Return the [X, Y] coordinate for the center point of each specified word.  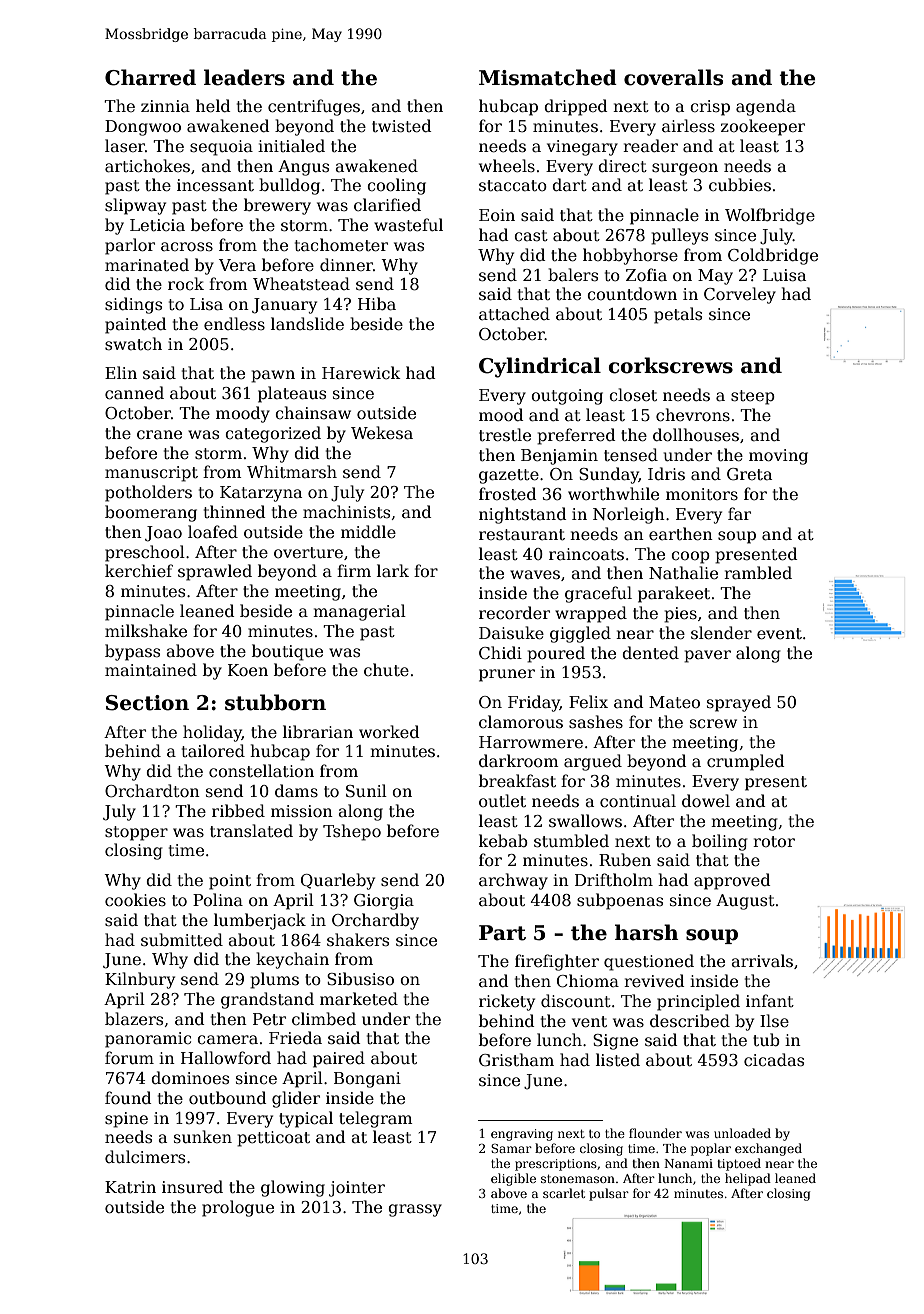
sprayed [739, 703]
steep [753, 397]
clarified [387, 205]
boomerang [151, 513]
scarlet [564, 1193]
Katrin [130, 1187]
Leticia [157, 225]
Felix [588, 701]
